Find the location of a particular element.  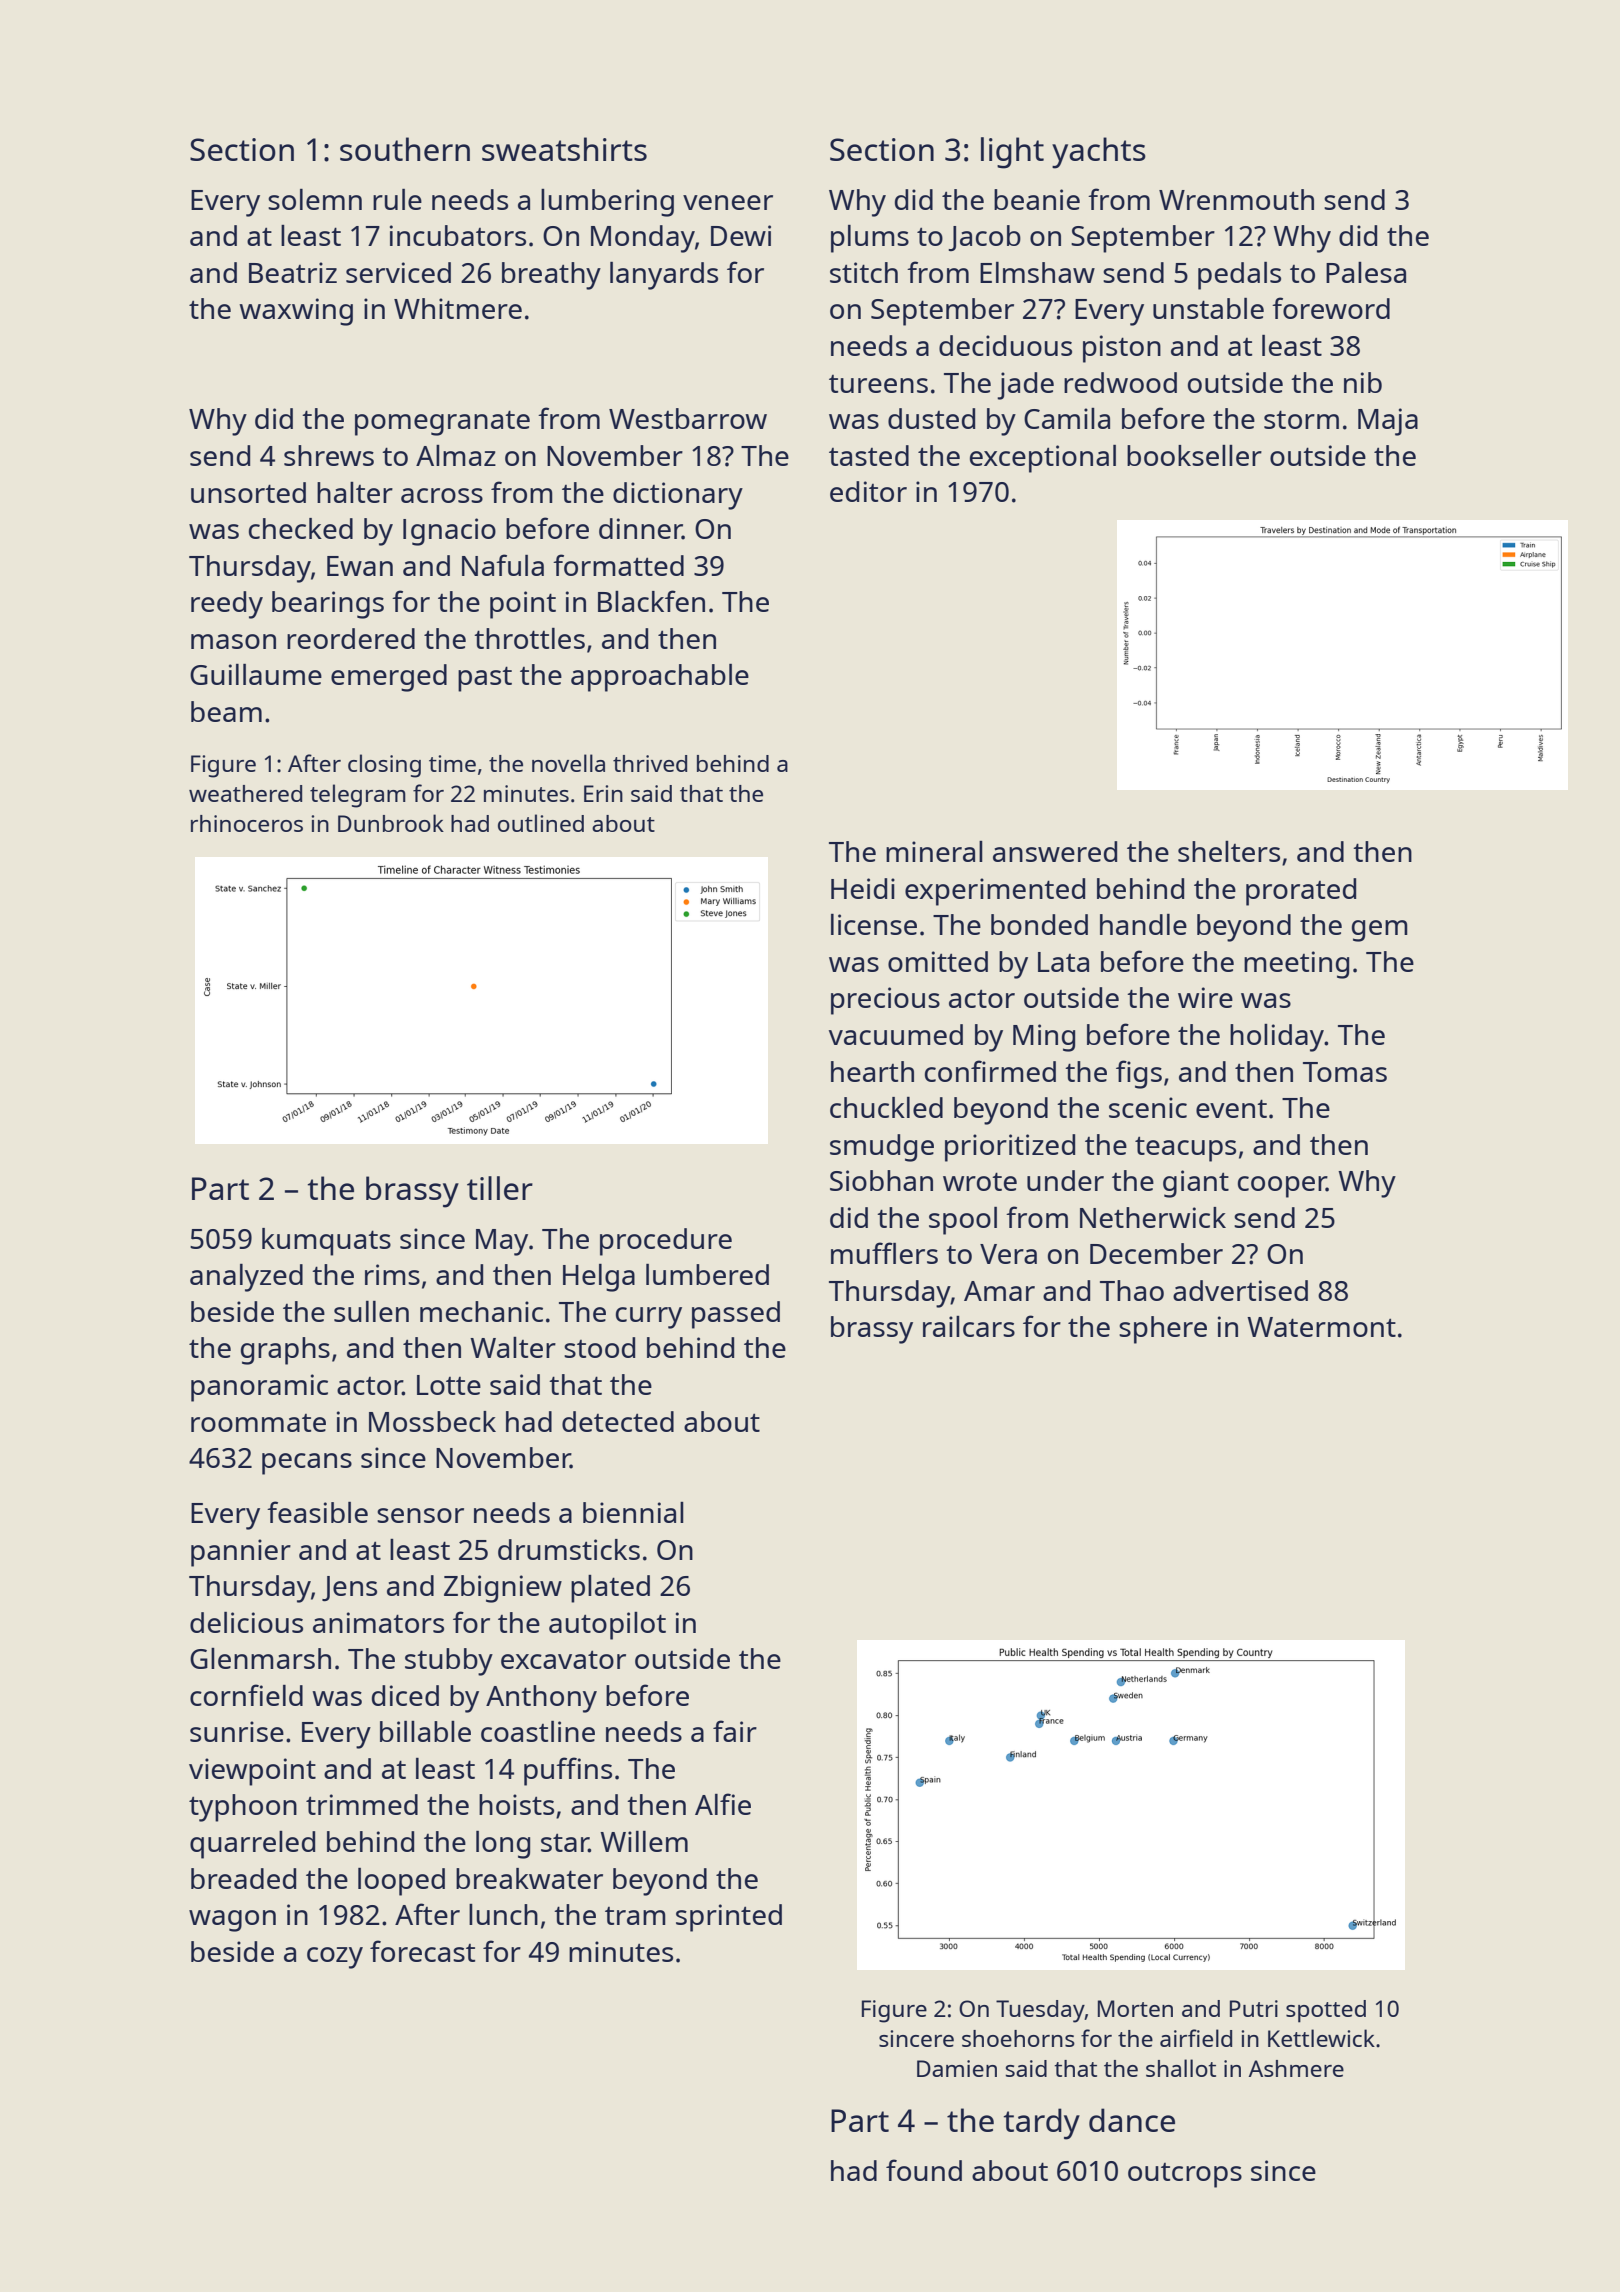

dusted is located at coordinates (931, 418).
